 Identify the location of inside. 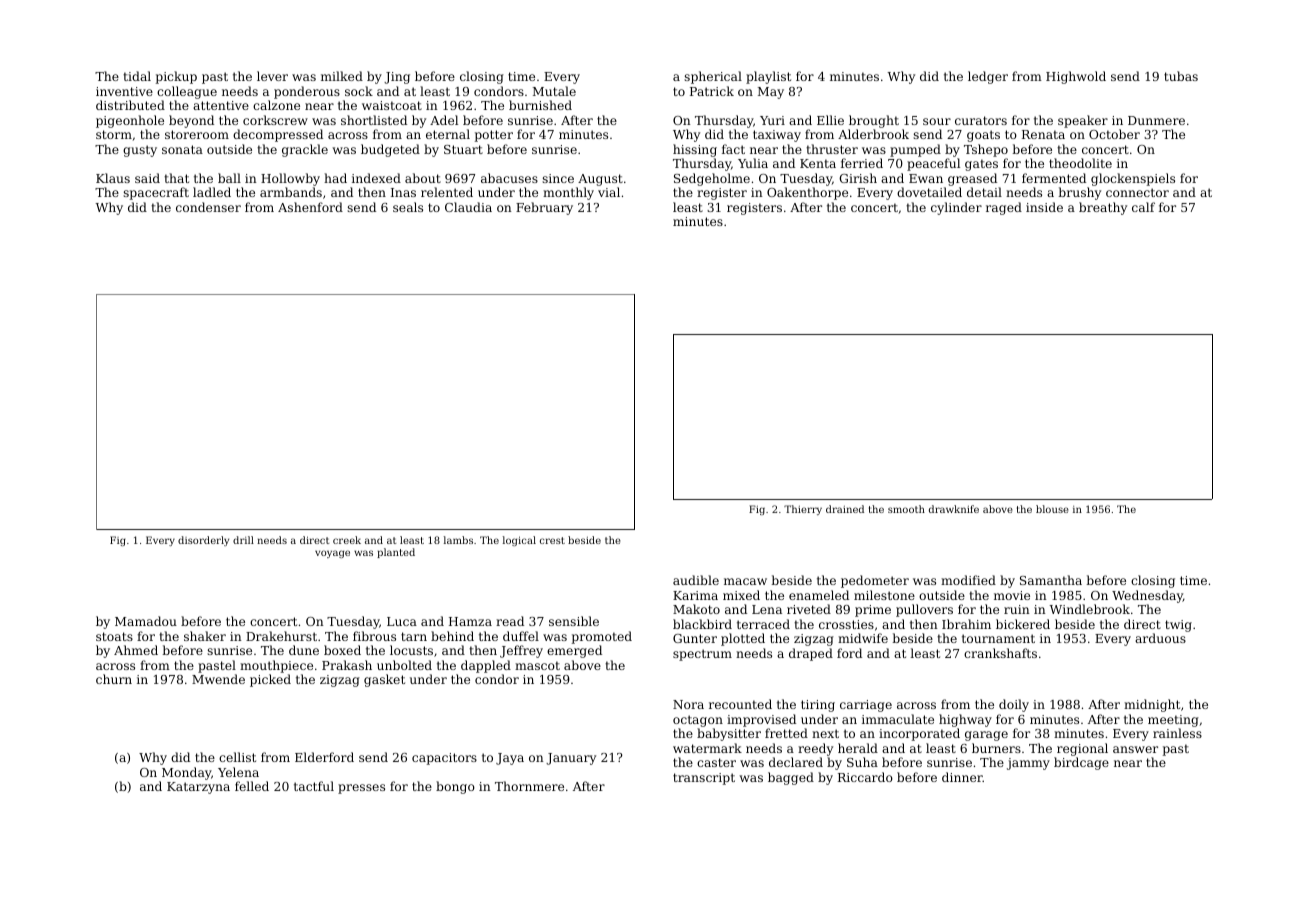
(1044, 207).
